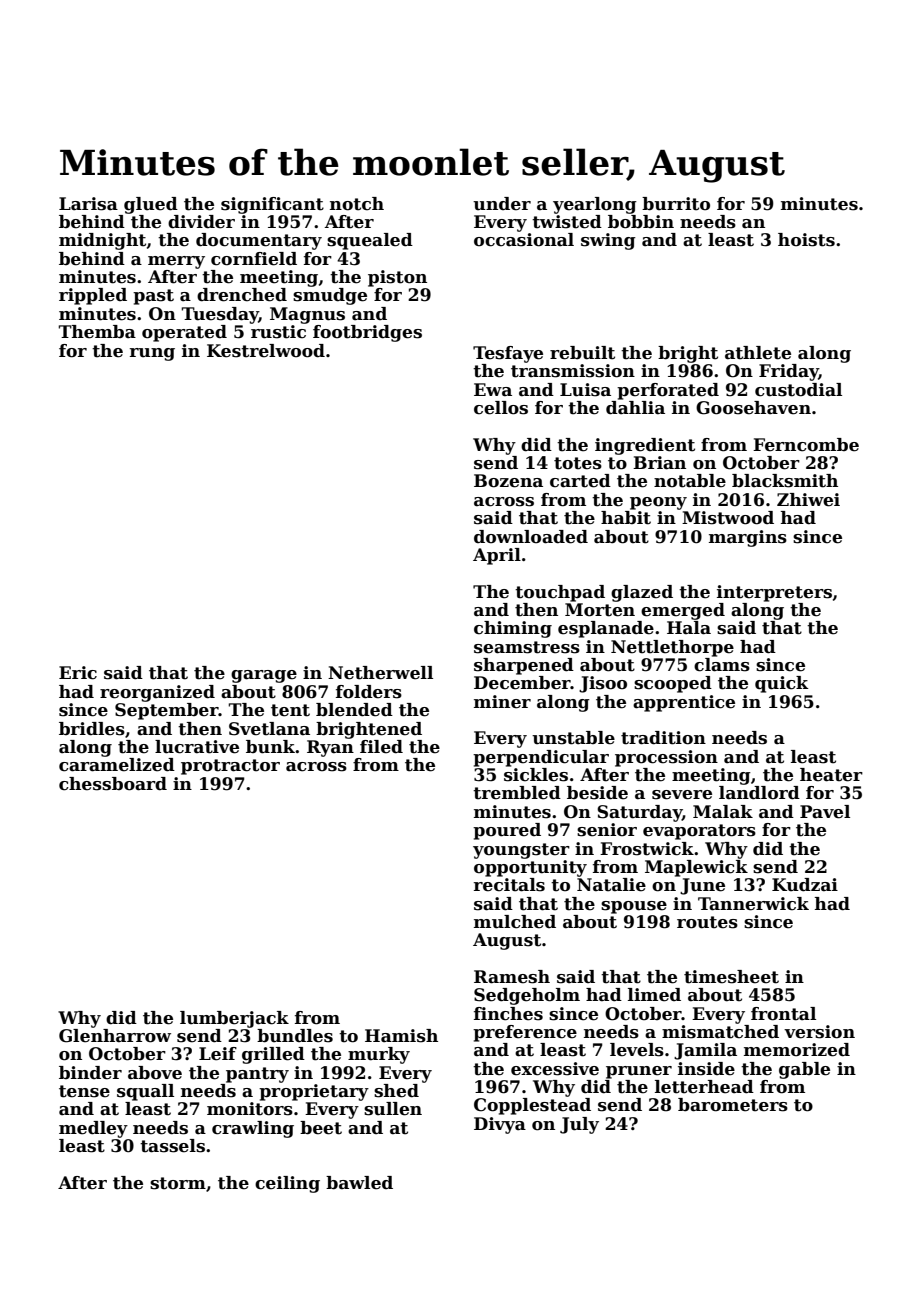  Describe the element at coordinates (753, 904) in the screenshot. I see `Tannerwick` at that location.
